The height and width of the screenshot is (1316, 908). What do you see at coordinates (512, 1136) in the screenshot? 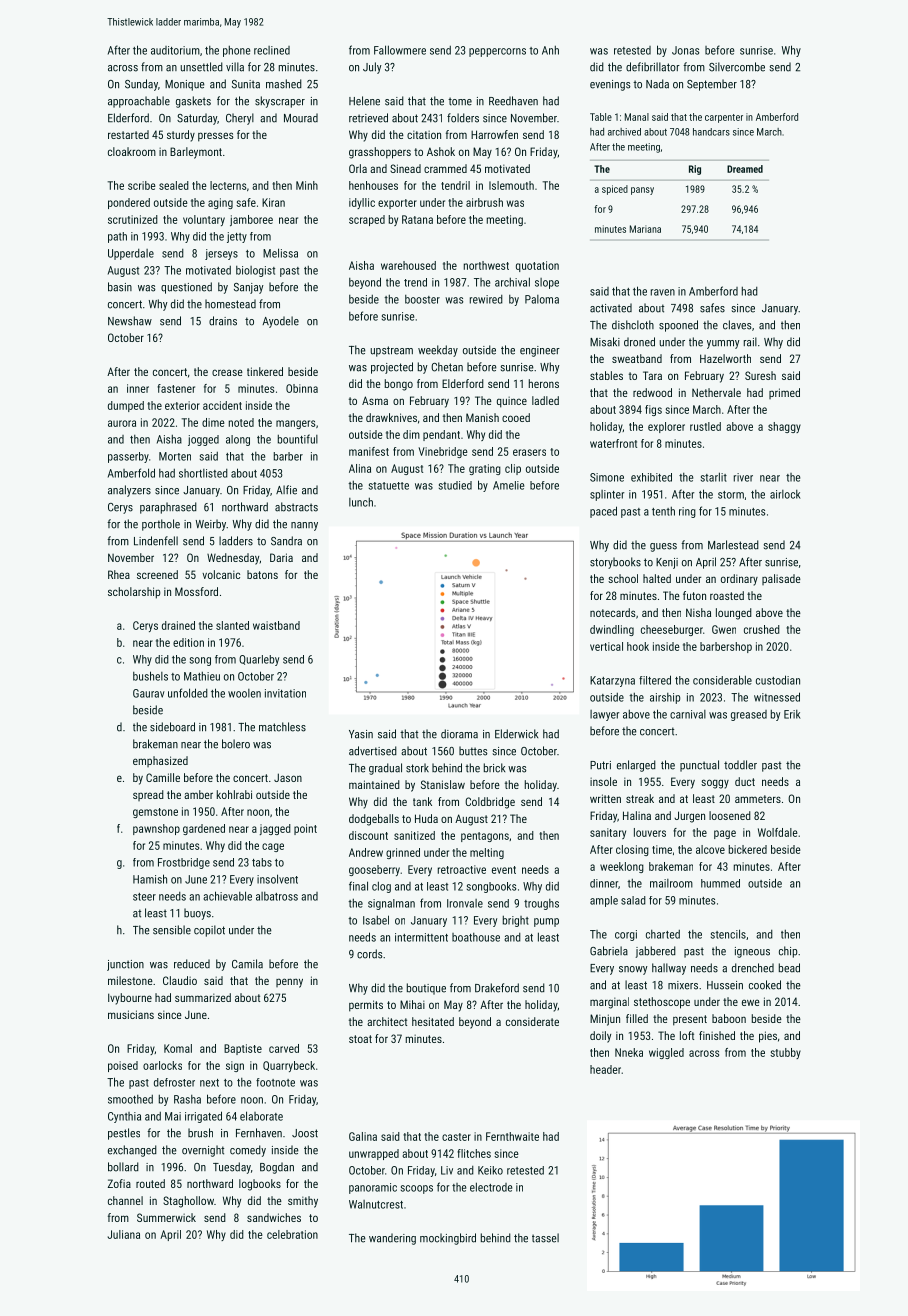
I see `Fernthwaite` at bounding box center [512, 1136].
